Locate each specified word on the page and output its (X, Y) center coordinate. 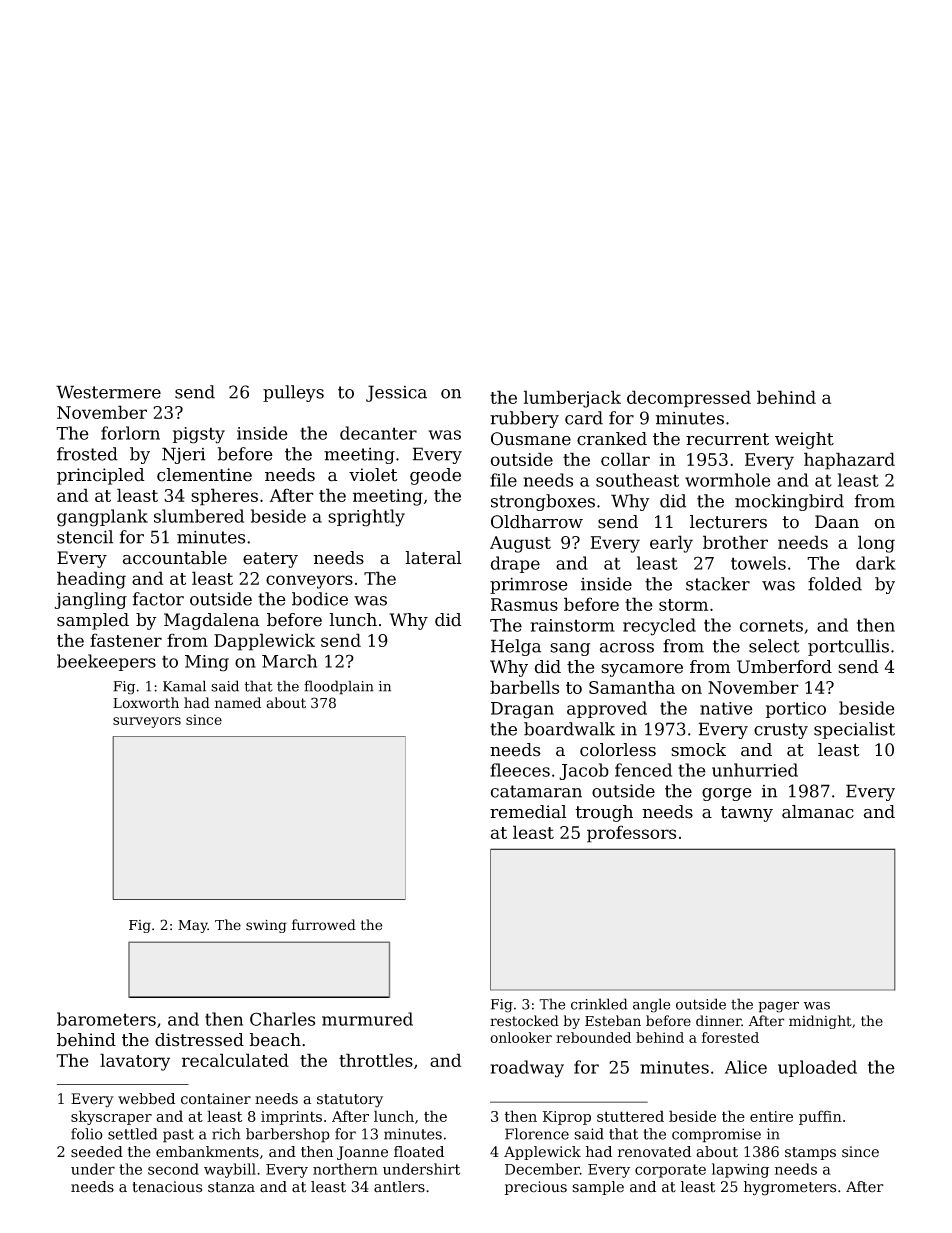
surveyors (147, 722)
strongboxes (543, 502)
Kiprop (567, 1118)
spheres (224, 497)
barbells (524, 687)
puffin (820, 1117)
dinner (719, 1021)
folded (835, 584)
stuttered (630, 1116)
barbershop (288, 1135)
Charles (282, 1019)
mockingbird (789, 502)
